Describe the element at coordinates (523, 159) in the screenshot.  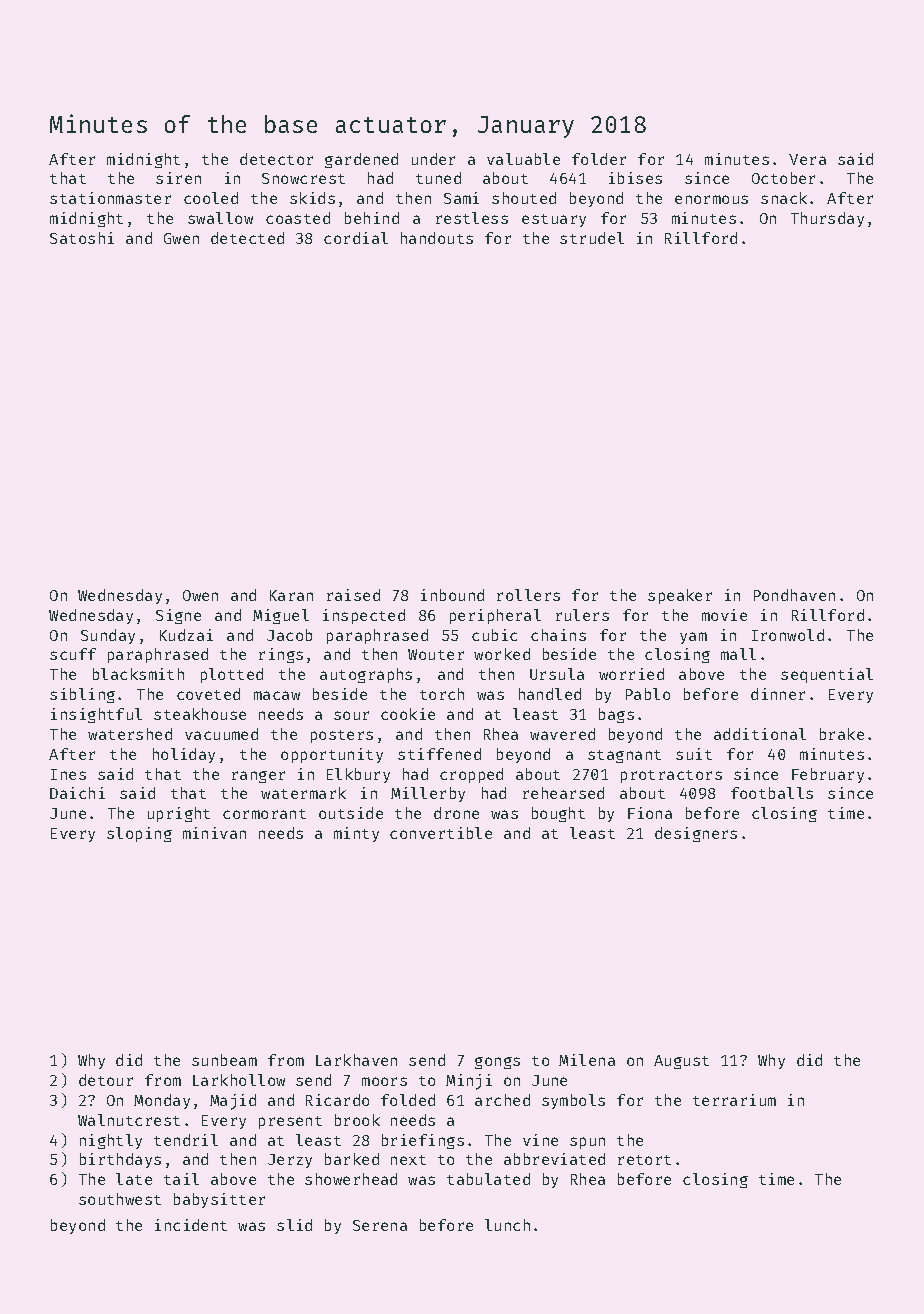
I see `valuable` at that location.
